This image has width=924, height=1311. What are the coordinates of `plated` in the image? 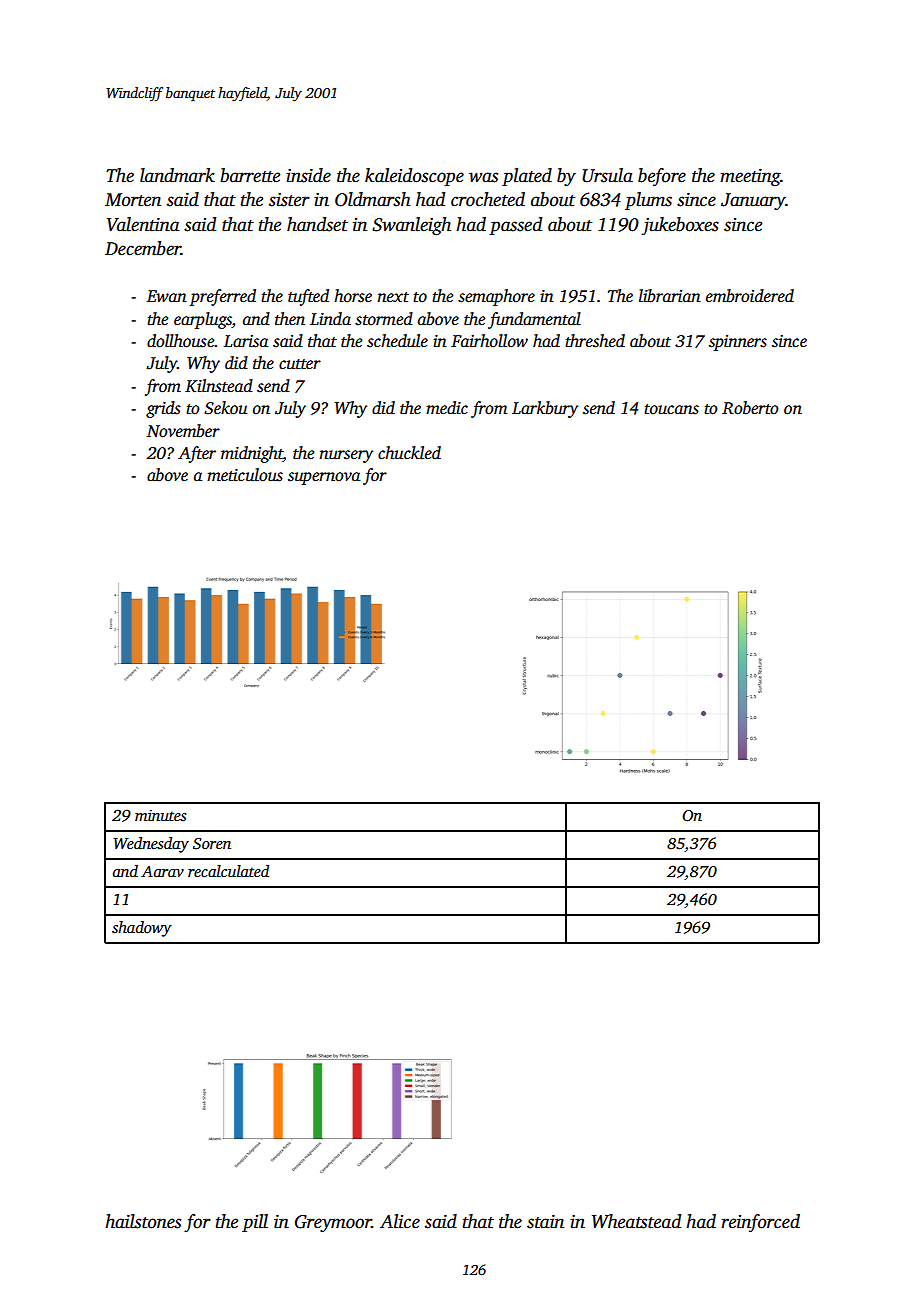 It's located at (527, 177).
